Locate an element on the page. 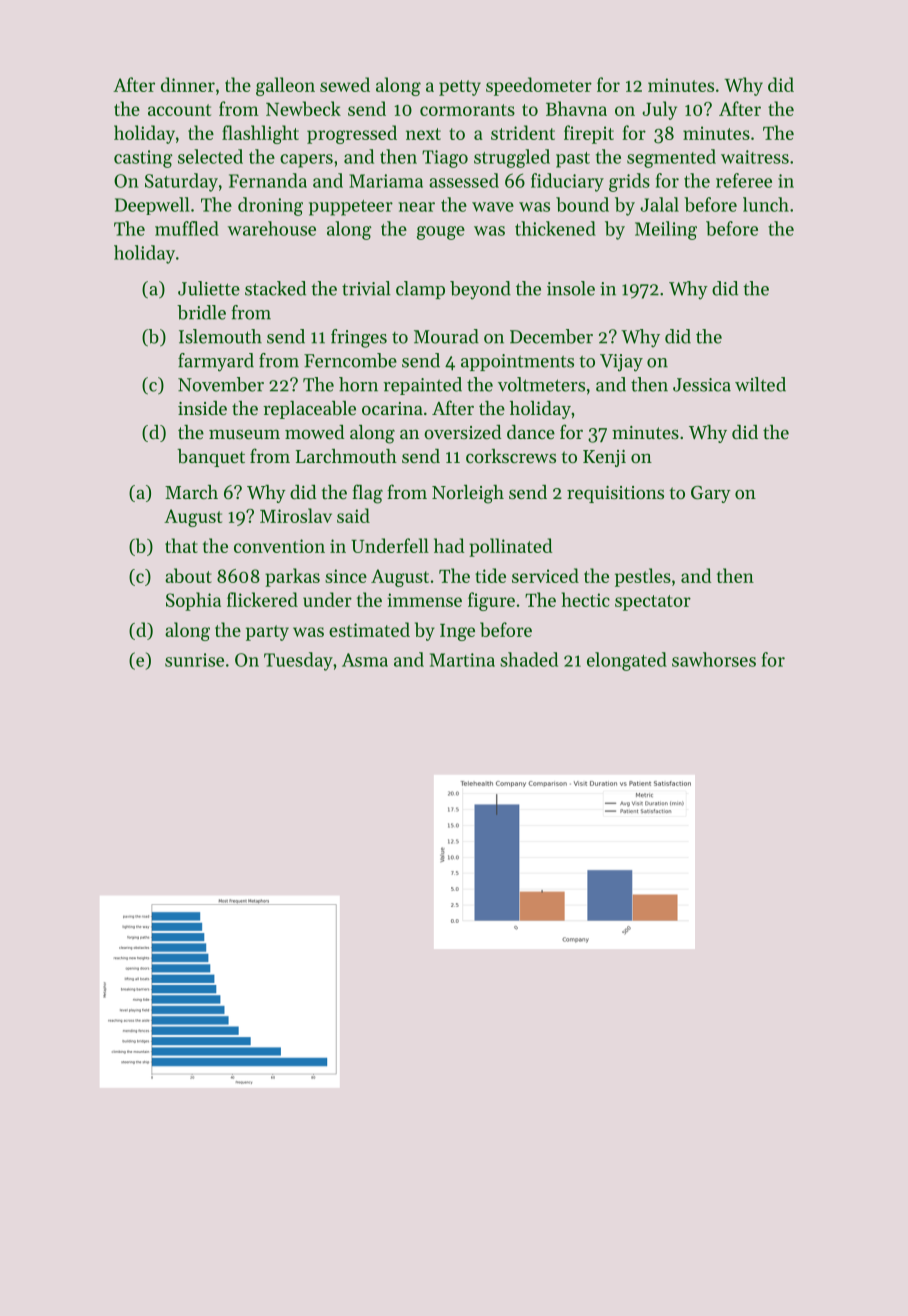 This image has width=908, height=1316. requisitions is located at coordinates (615, 494).
